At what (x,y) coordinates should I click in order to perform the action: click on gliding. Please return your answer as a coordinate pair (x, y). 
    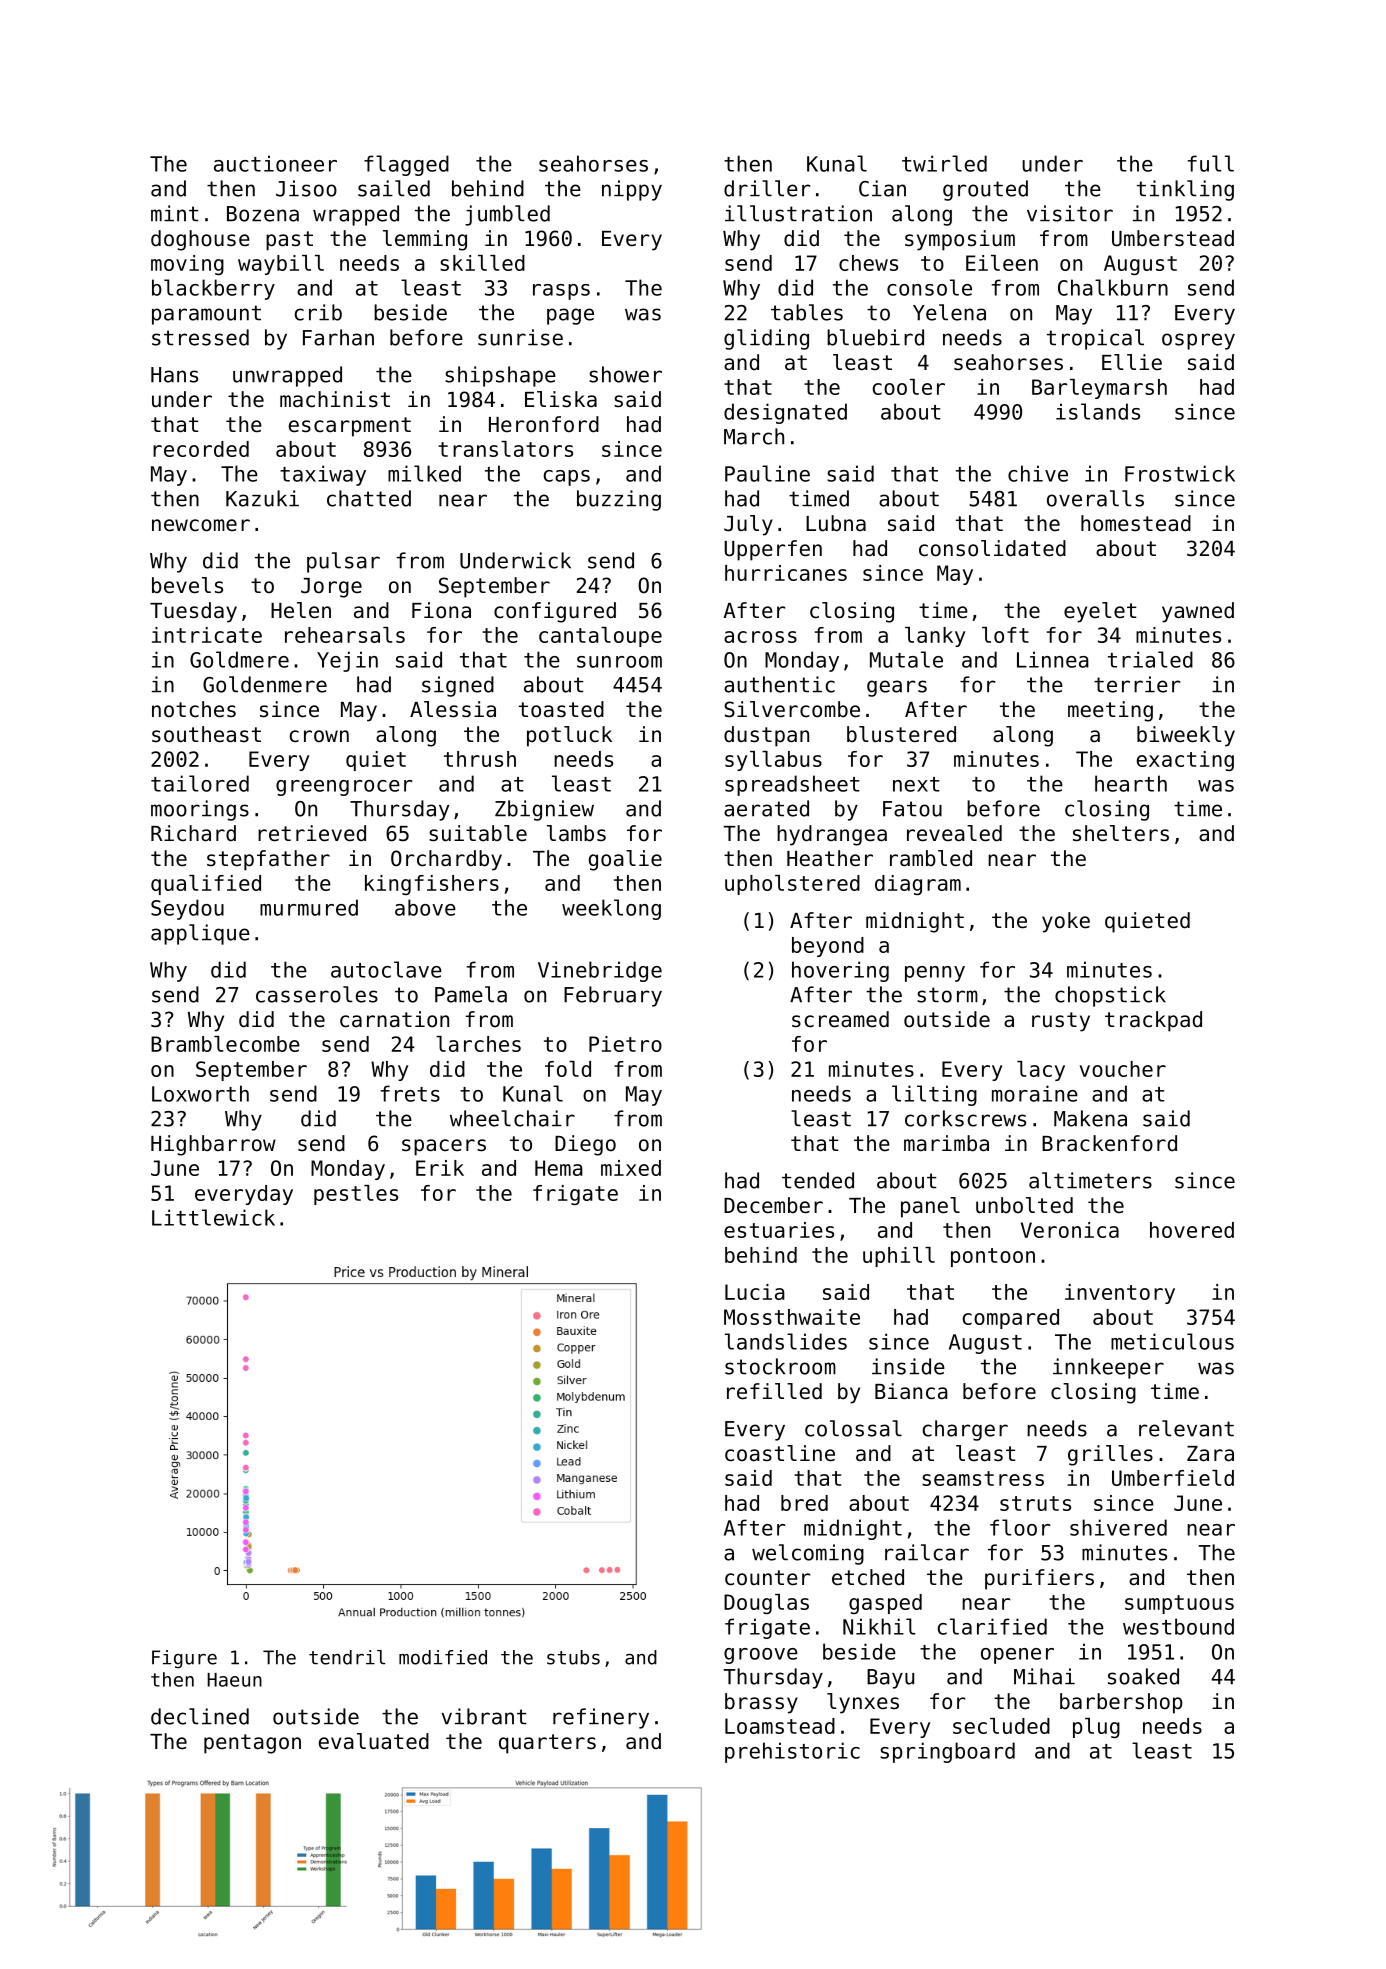
    Looking at the image, I should click on (766, 339).
